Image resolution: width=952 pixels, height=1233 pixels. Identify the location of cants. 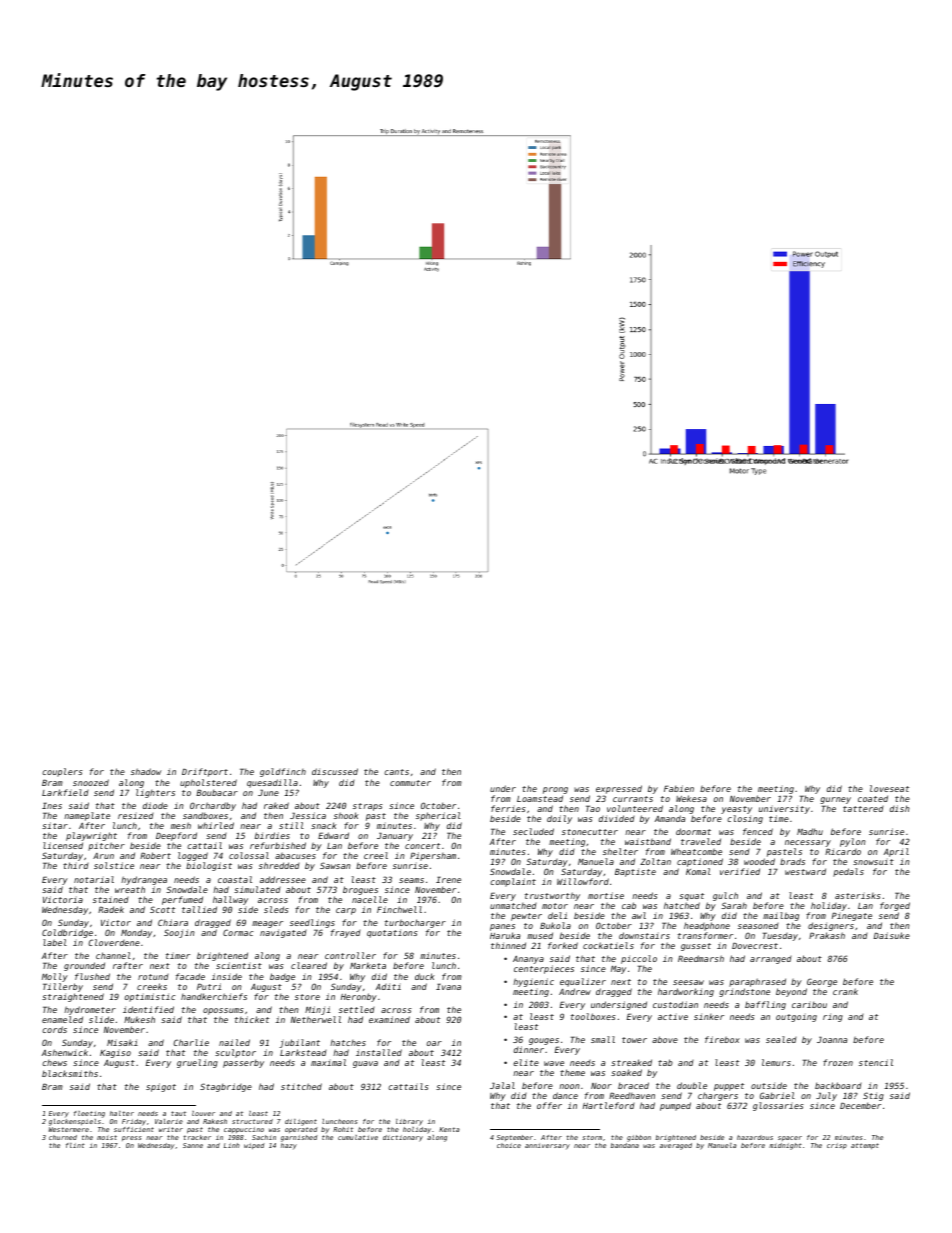
(396, 772).
